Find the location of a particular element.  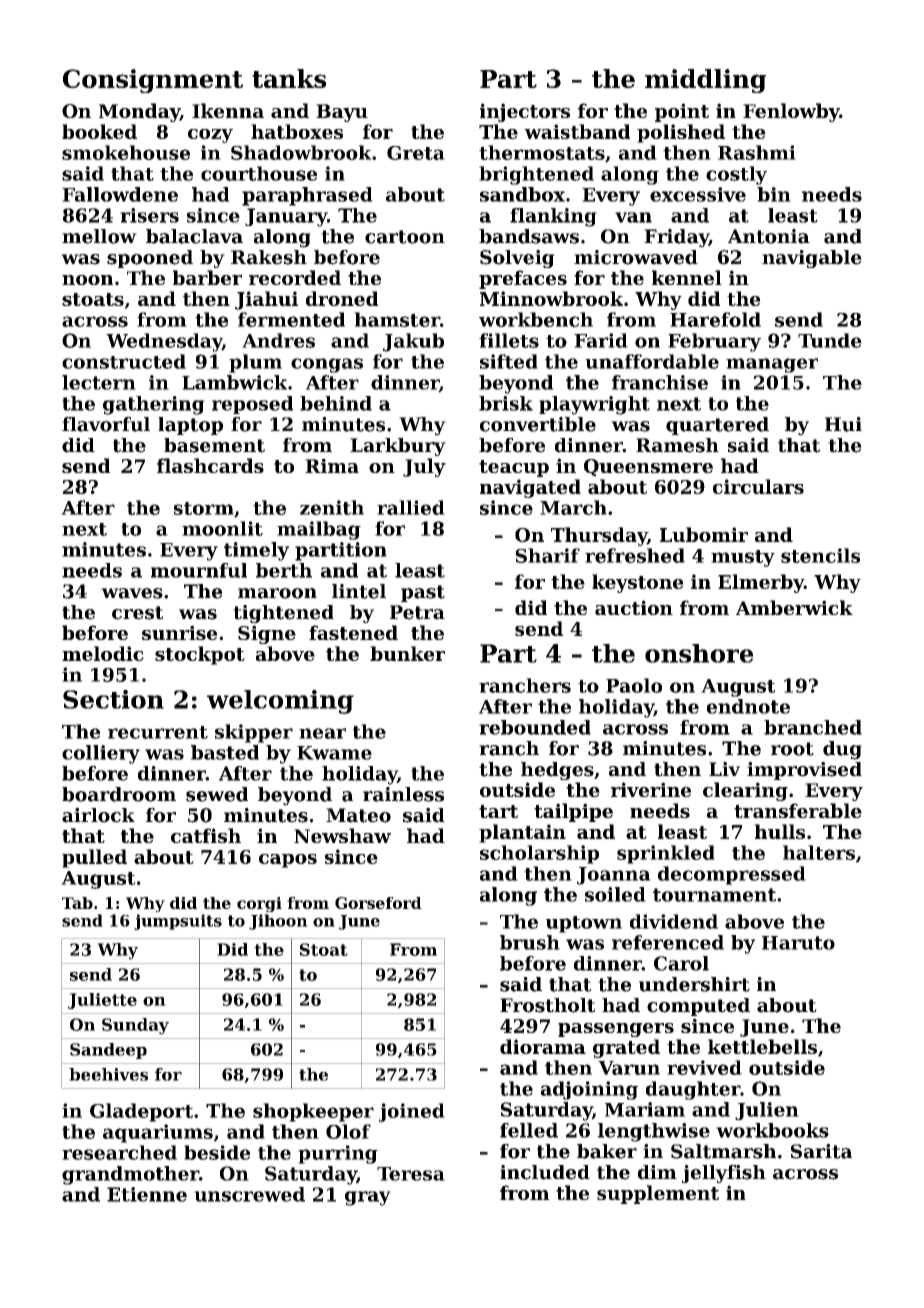

middling is located at coordinates (705, 81).
